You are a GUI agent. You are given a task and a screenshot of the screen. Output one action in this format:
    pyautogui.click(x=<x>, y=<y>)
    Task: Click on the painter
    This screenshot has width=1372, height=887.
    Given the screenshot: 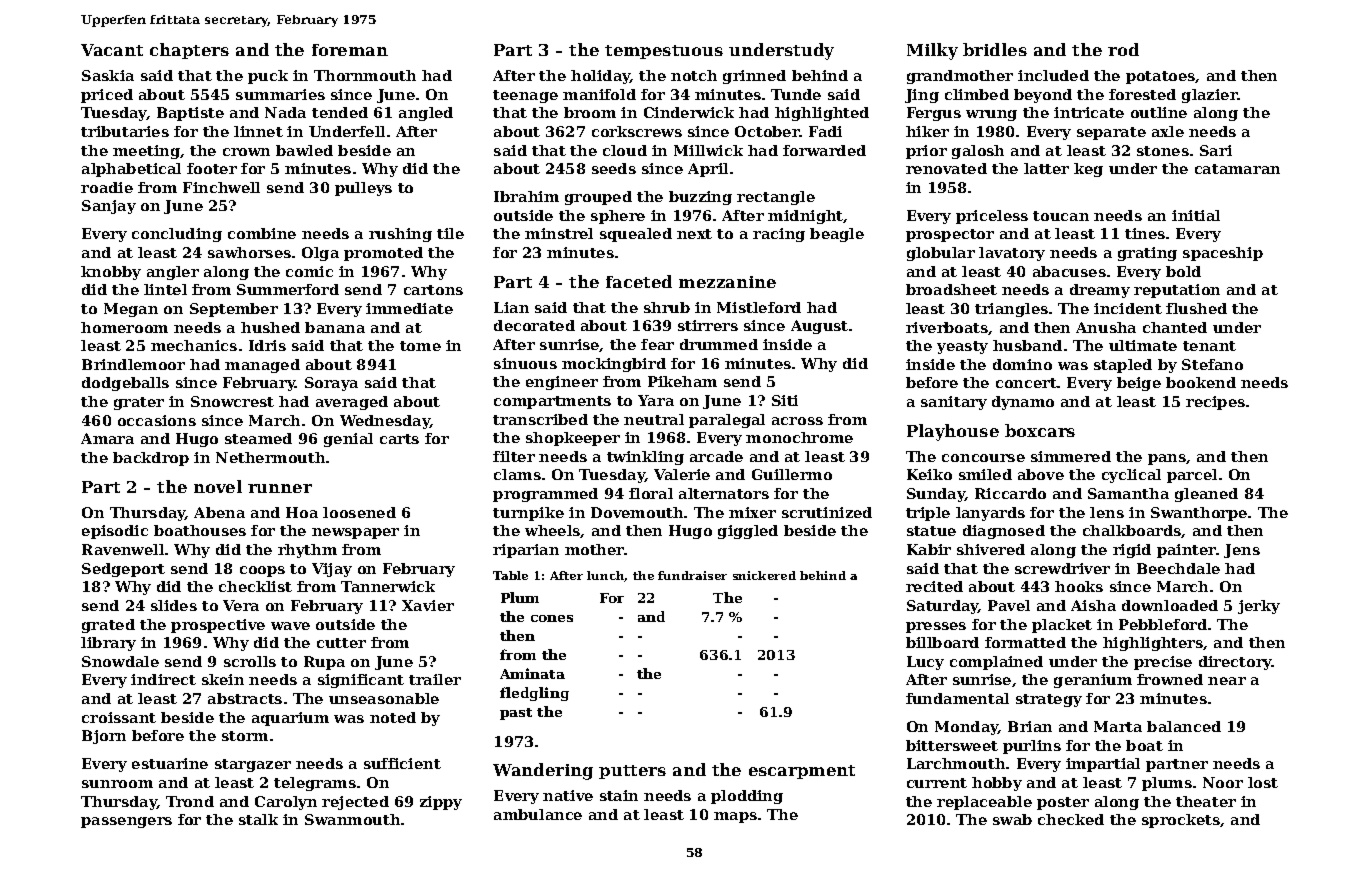 What is the action you would take?
    pyautogui.click(x=1187, y=551)
